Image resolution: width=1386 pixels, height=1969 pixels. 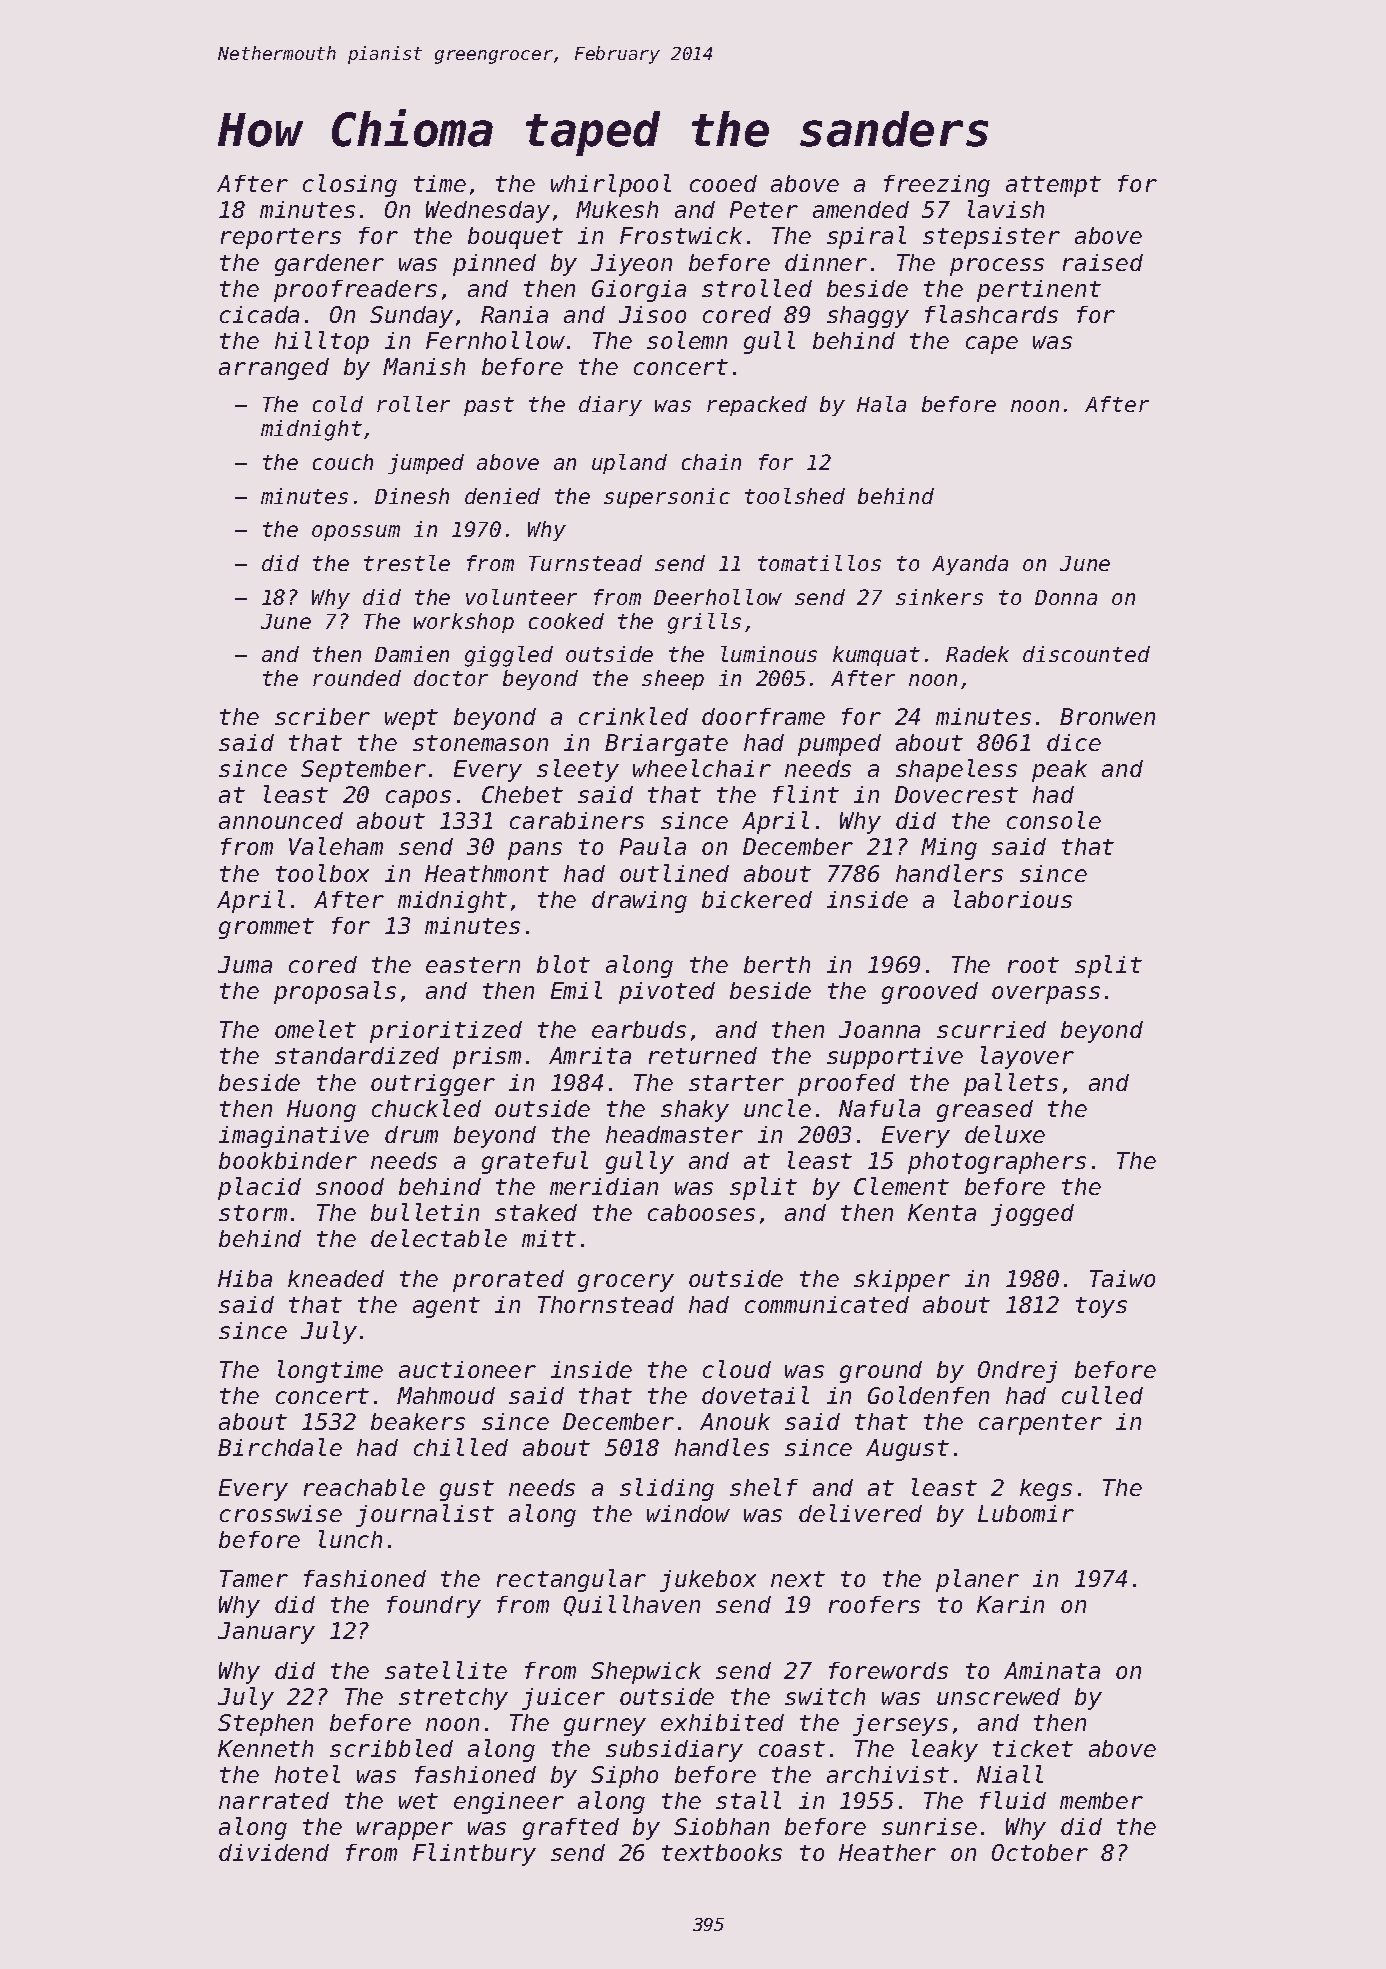 I want to click on dividend, so click(x=274, y=1852).
